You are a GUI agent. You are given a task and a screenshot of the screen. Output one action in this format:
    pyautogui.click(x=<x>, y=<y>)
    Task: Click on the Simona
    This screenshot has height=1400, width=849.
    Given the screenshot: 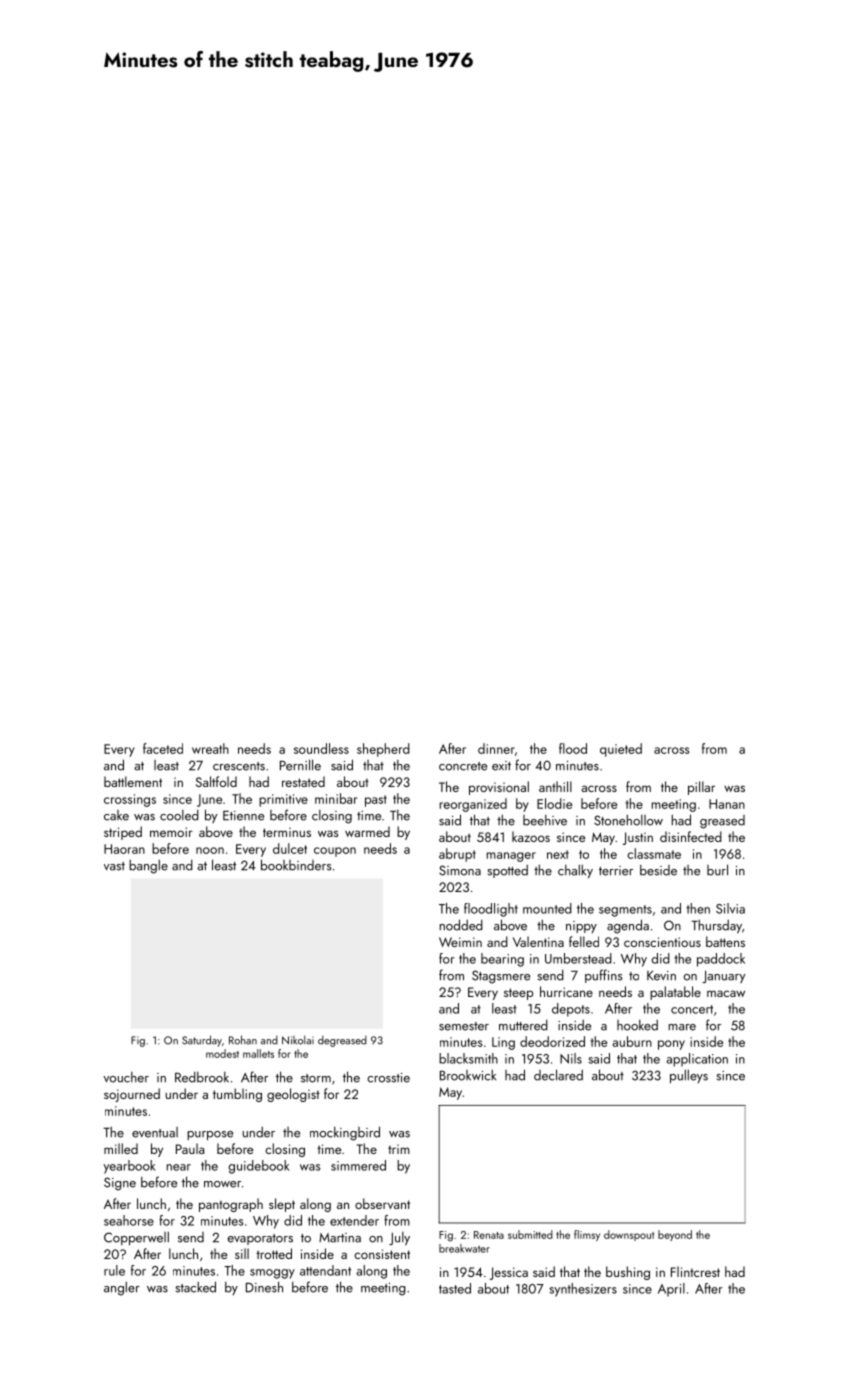 What is the action you would take?
    pyautogui.click(x=460, y=870)
